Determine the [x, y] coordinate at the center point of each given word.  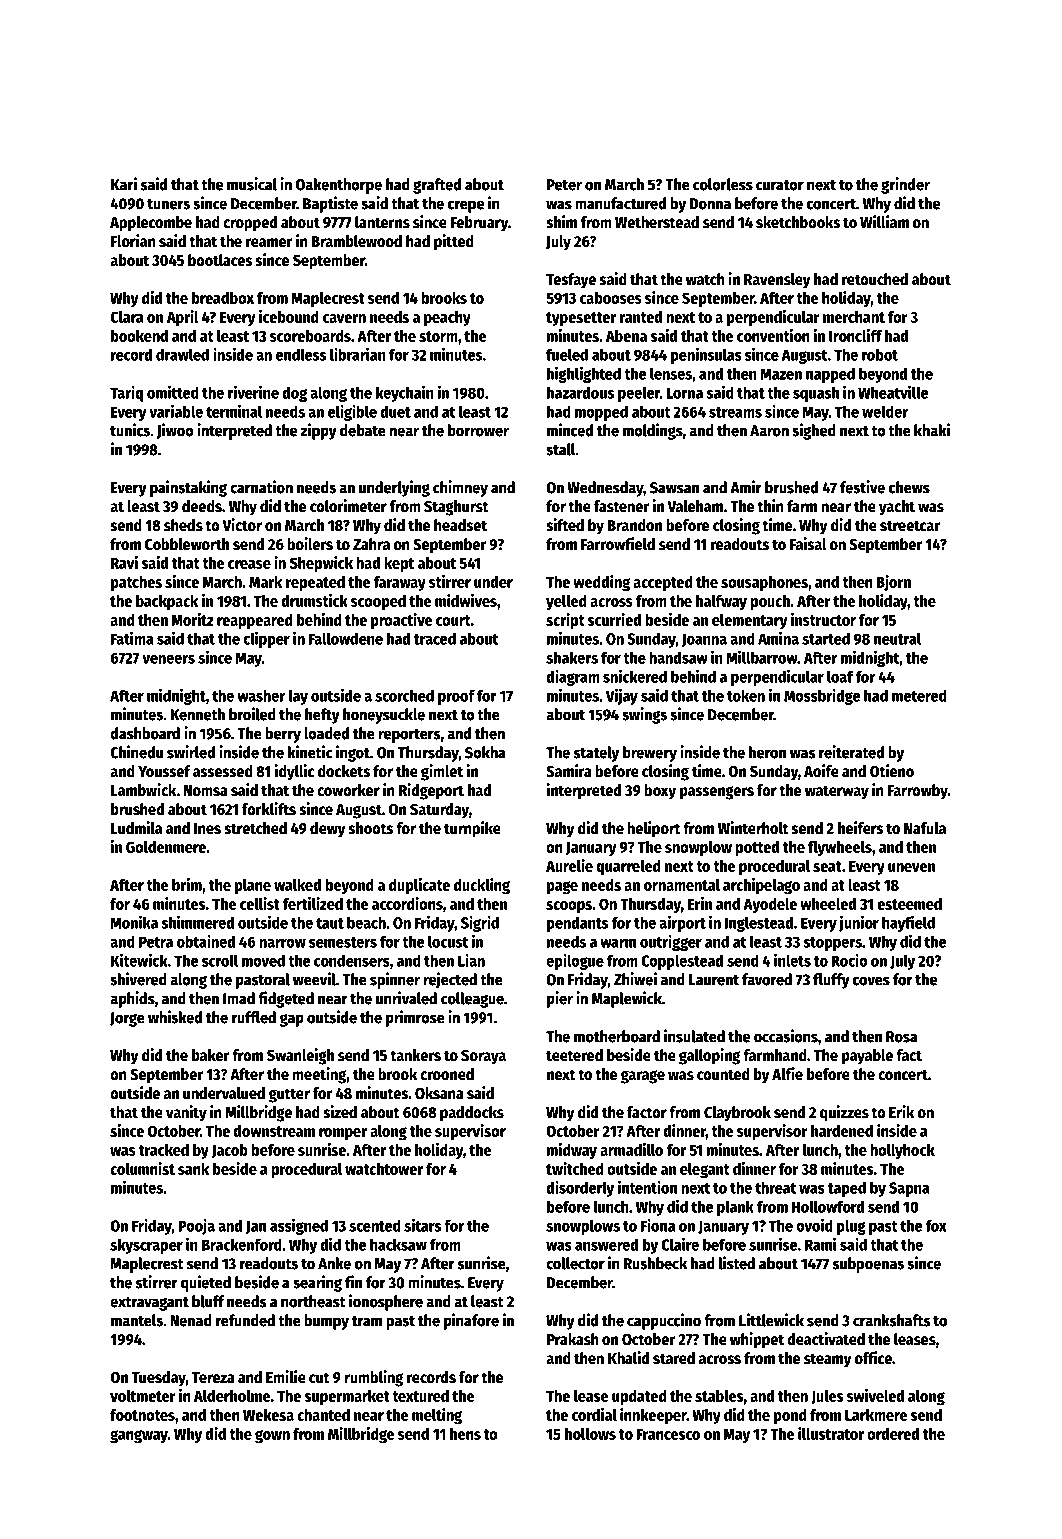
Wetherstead [657, 222]
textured [420, 1396]
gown [272, 1437]
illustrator [831, 1433]
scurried [614, 619]
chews [909, 487]
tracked [164, 1150]
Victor [242, 525]
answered [606, 1244]
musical [252, 184]
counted [723, 1074]
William [884, 221]
